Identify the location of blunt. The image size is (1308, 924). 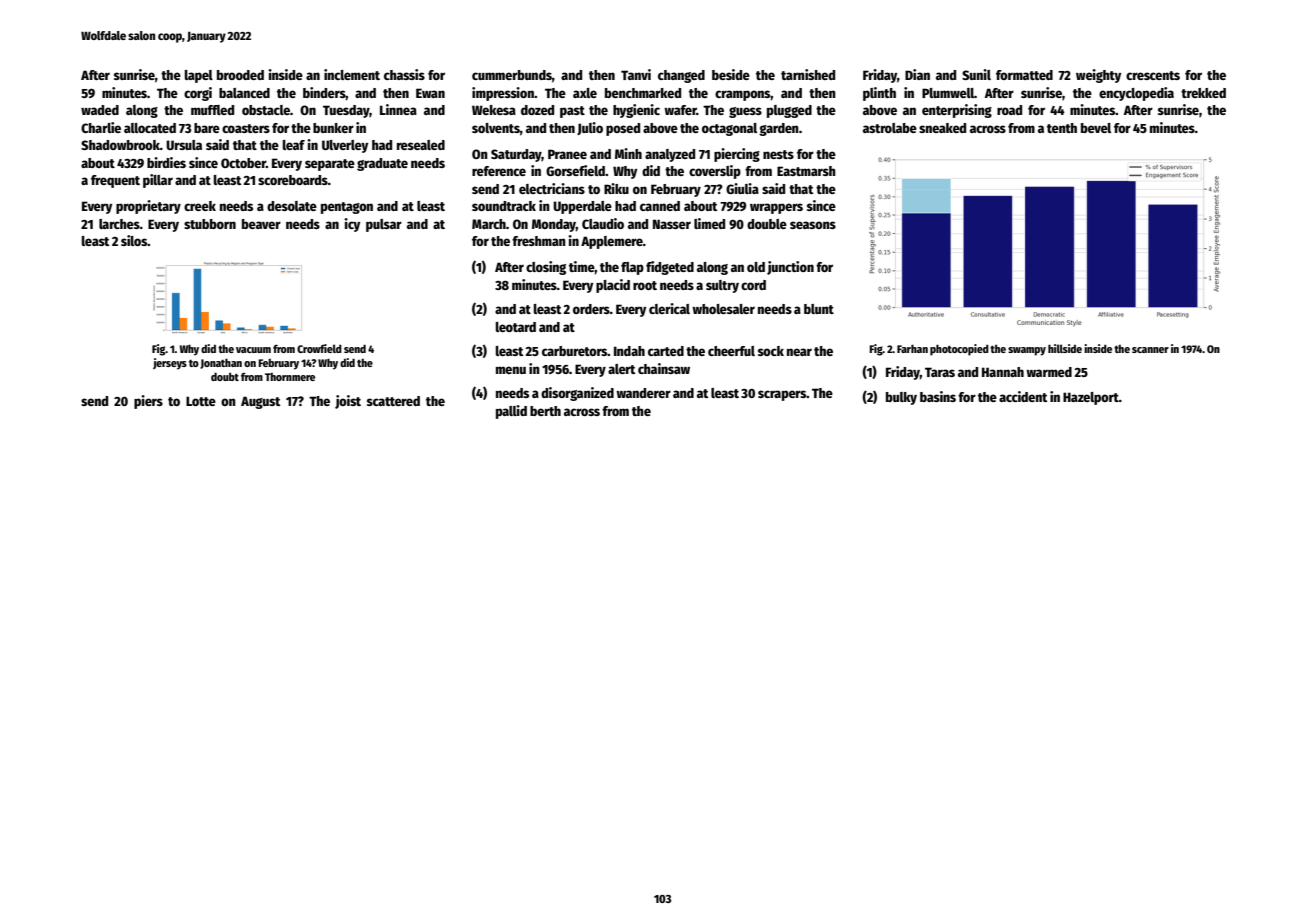
(819, 309).
